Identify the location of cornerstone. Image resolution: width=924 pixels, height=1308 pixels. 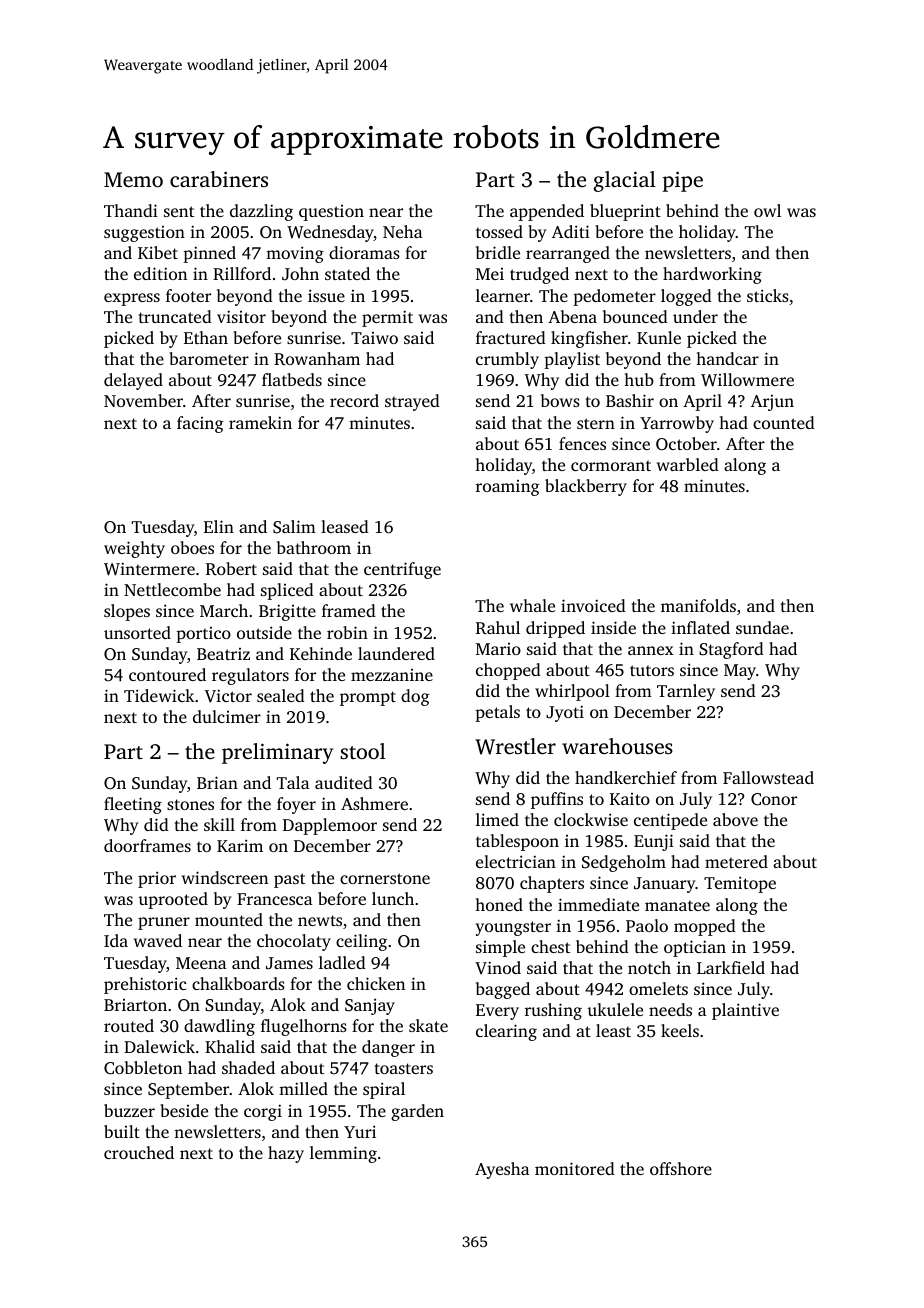
(385, 878).
